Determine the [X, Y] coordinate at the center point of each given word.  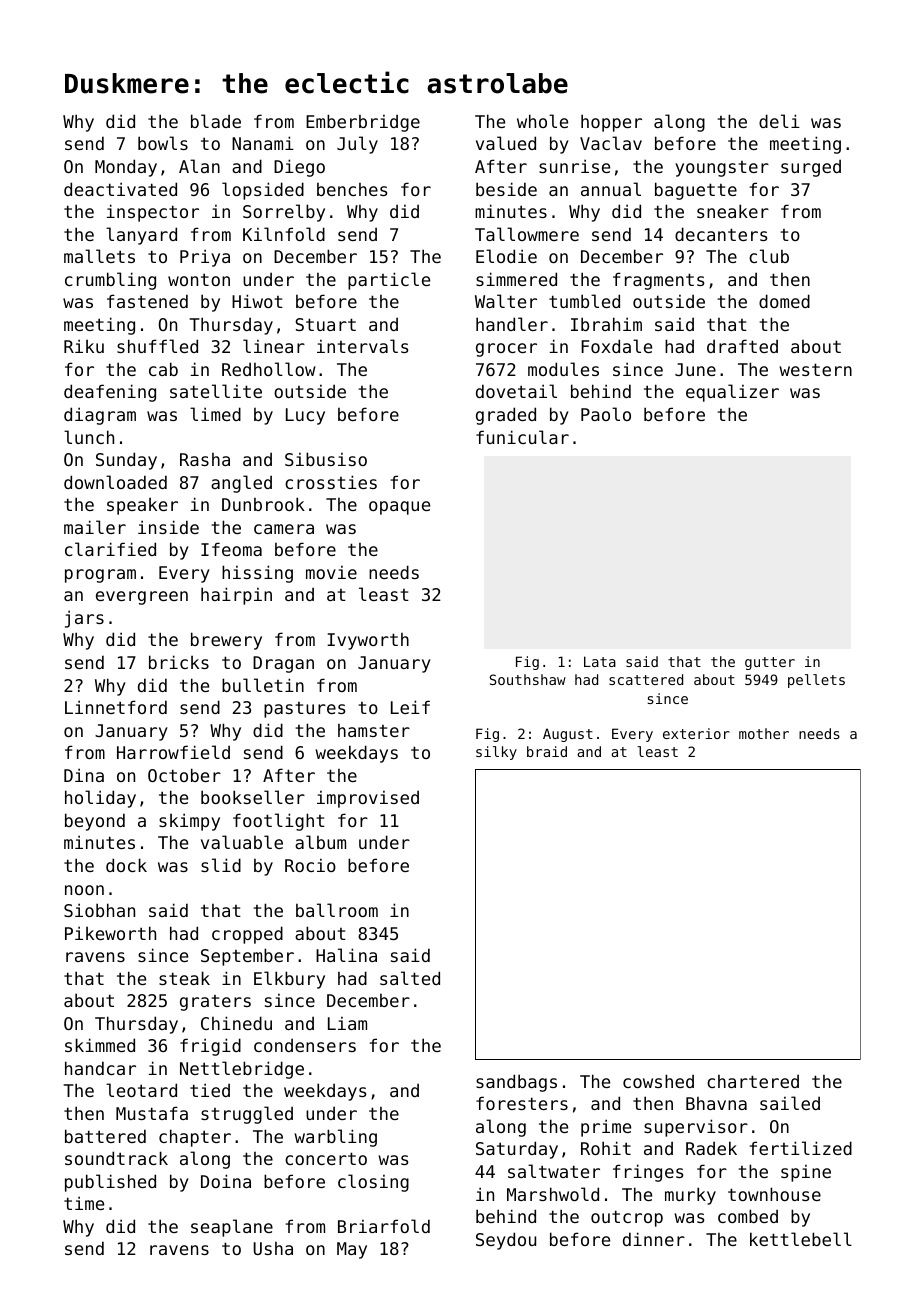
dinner [654, 1239]
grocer [506, 350]
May [352, 1250]
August [568, 735]
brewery [226, 641]
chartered [753, 1081]
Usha [273, 1248]
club [769, 256]
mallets [99, 256]
